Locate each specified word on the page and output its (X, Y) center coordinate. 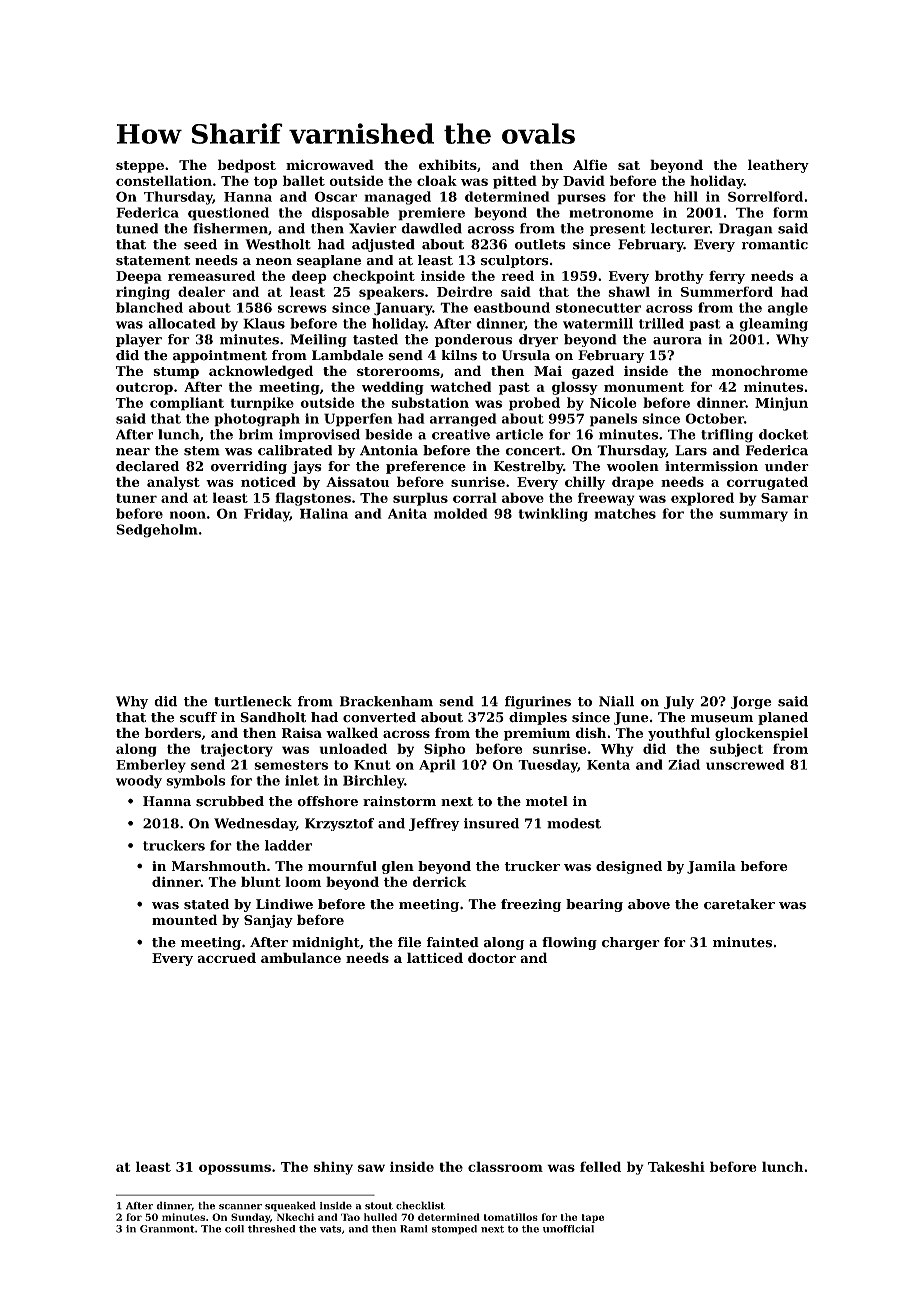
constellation (164, 180)
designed (629, 867)
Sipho (445, 750)
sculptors (515, 261)
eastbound (512, 307)
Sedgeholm (157, 531)
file (409, 942)
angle (788, 309)
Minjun (781, 404)
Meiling (318, 340)
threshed (271, 1229)
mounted (185, 919)
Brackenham (386, 701)
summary (754, 516)
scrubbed (230, 801)
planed (783, 718)
